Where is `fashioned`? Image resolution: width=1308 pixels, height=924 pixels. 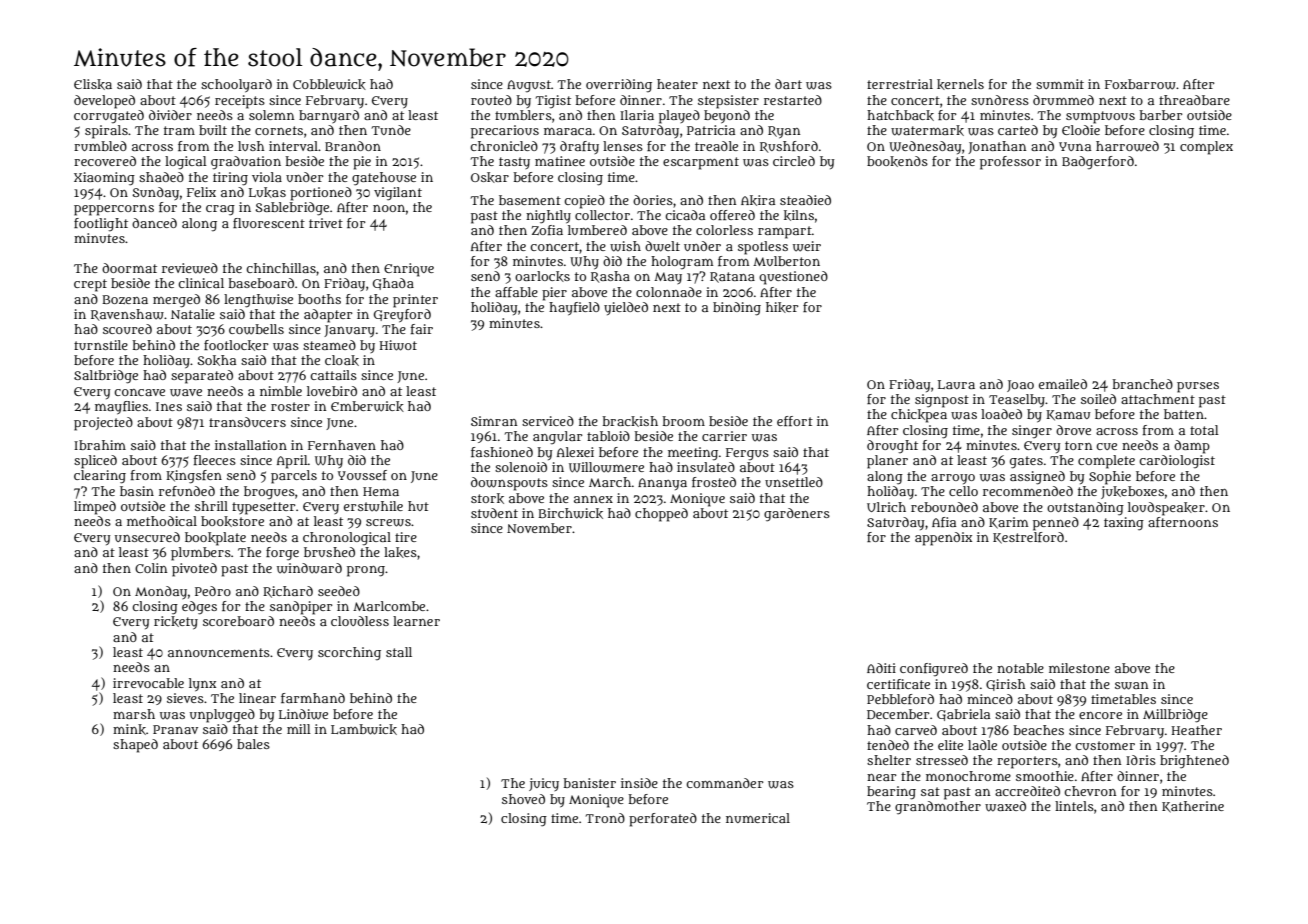 fashioned is located at coordinates (502, 452).
